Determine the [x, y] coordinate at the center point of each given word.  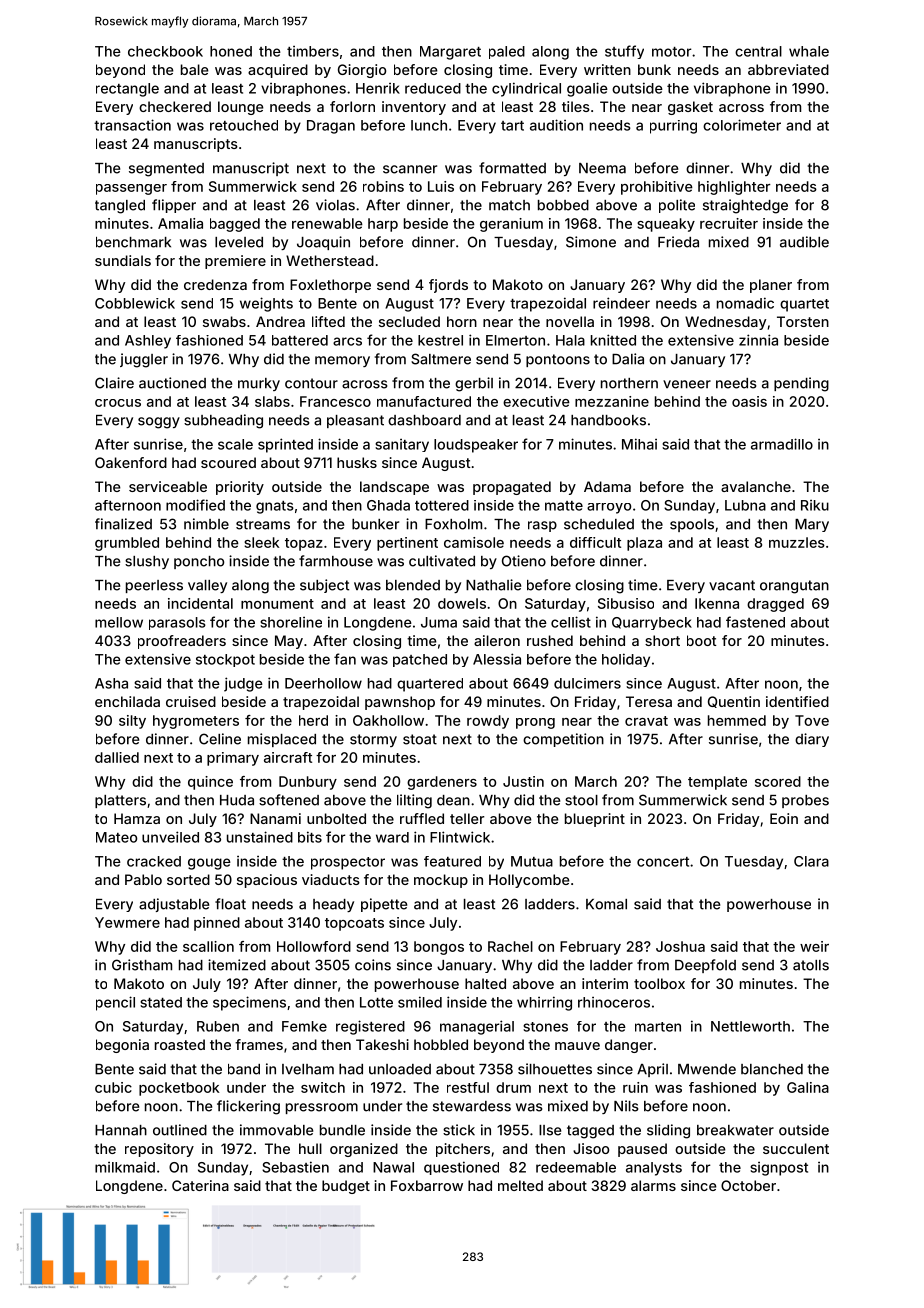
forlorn [352, 106]
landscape [394, 488]
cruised [191, 701]
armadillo [782, 444]
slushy [147, 562]
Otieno [524, 561]
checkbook [165, 51]
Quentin [734, 702]
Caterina [200, 1185]
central [758, 51]
